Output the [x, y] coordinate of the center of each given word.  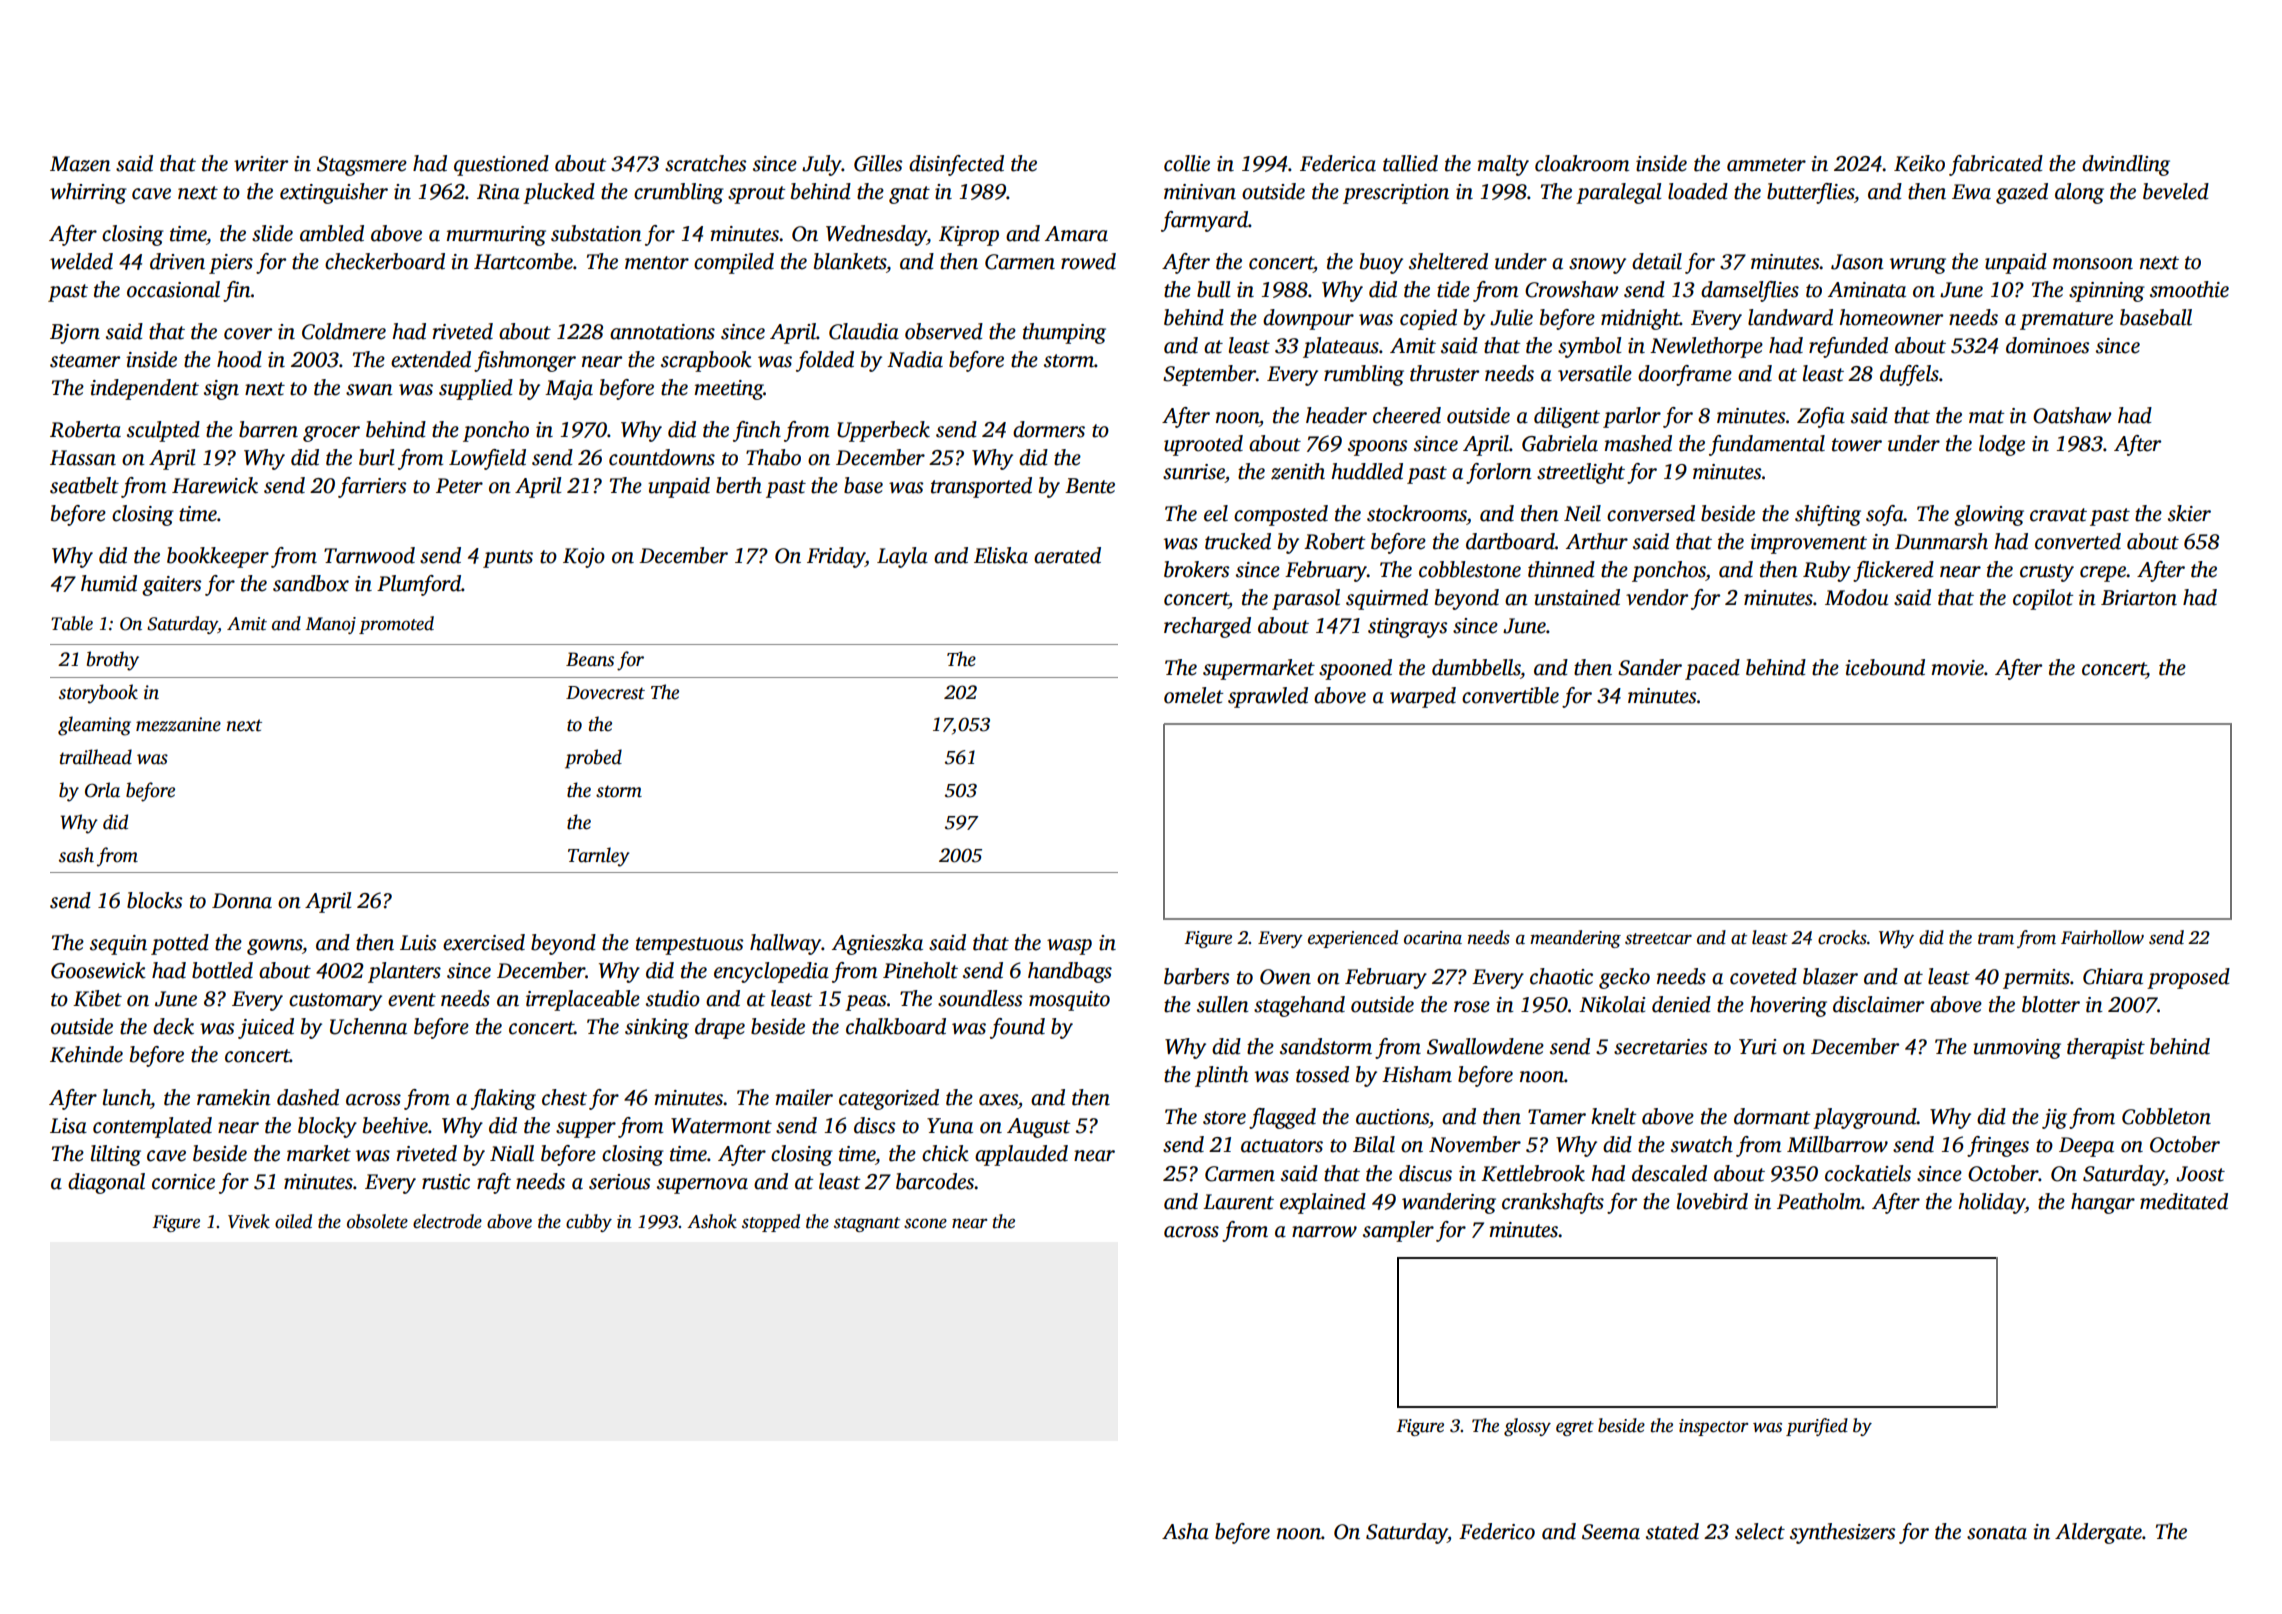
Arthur [1597, 541]
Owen [1285, 977]
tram [1996, 939]
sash [76, 855]
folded [825, 361]
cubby [589, 1223]
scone [925, 1223]
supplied [476, 389]
